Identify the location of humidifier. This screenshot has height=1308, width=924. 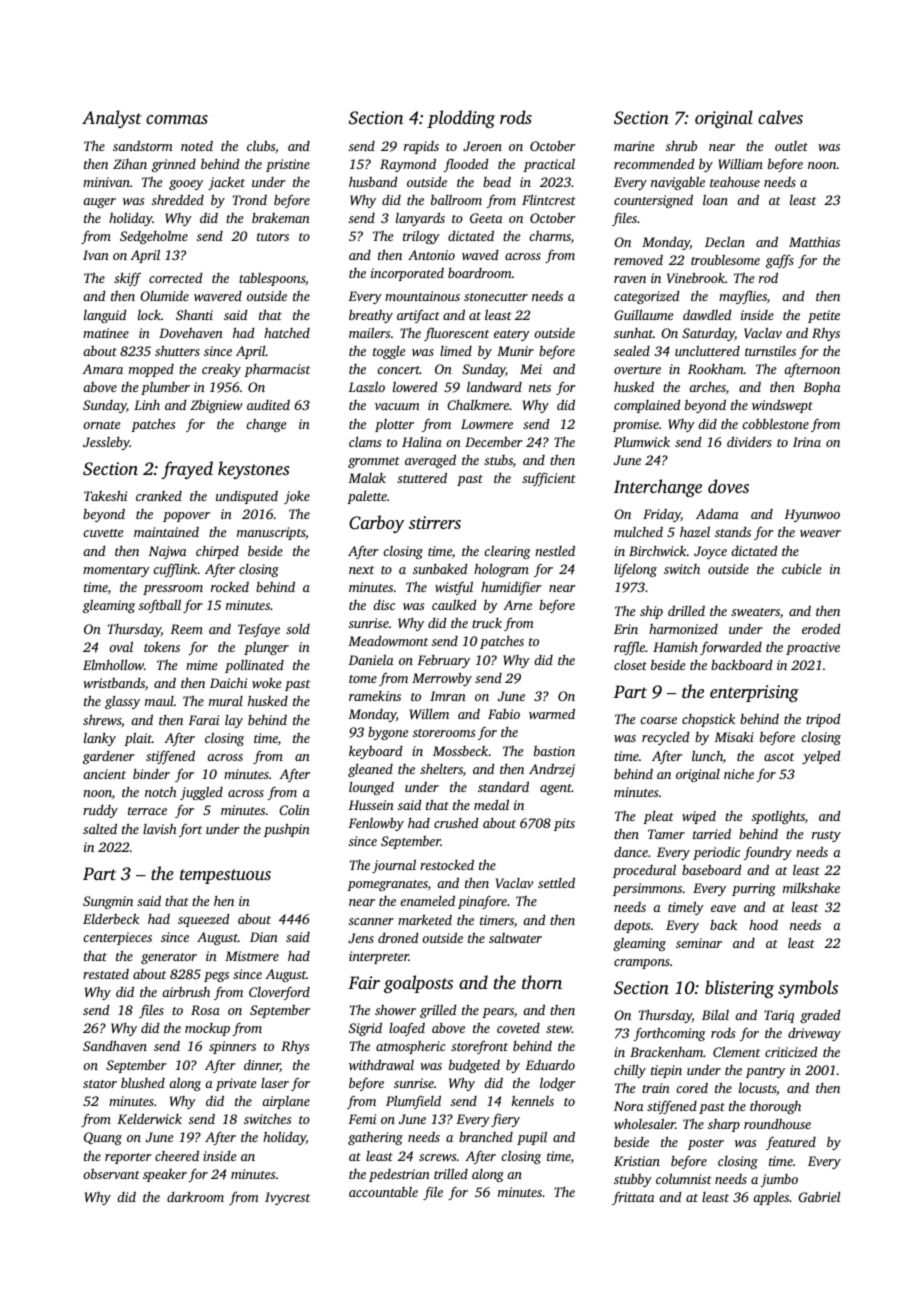
(511, 588).
